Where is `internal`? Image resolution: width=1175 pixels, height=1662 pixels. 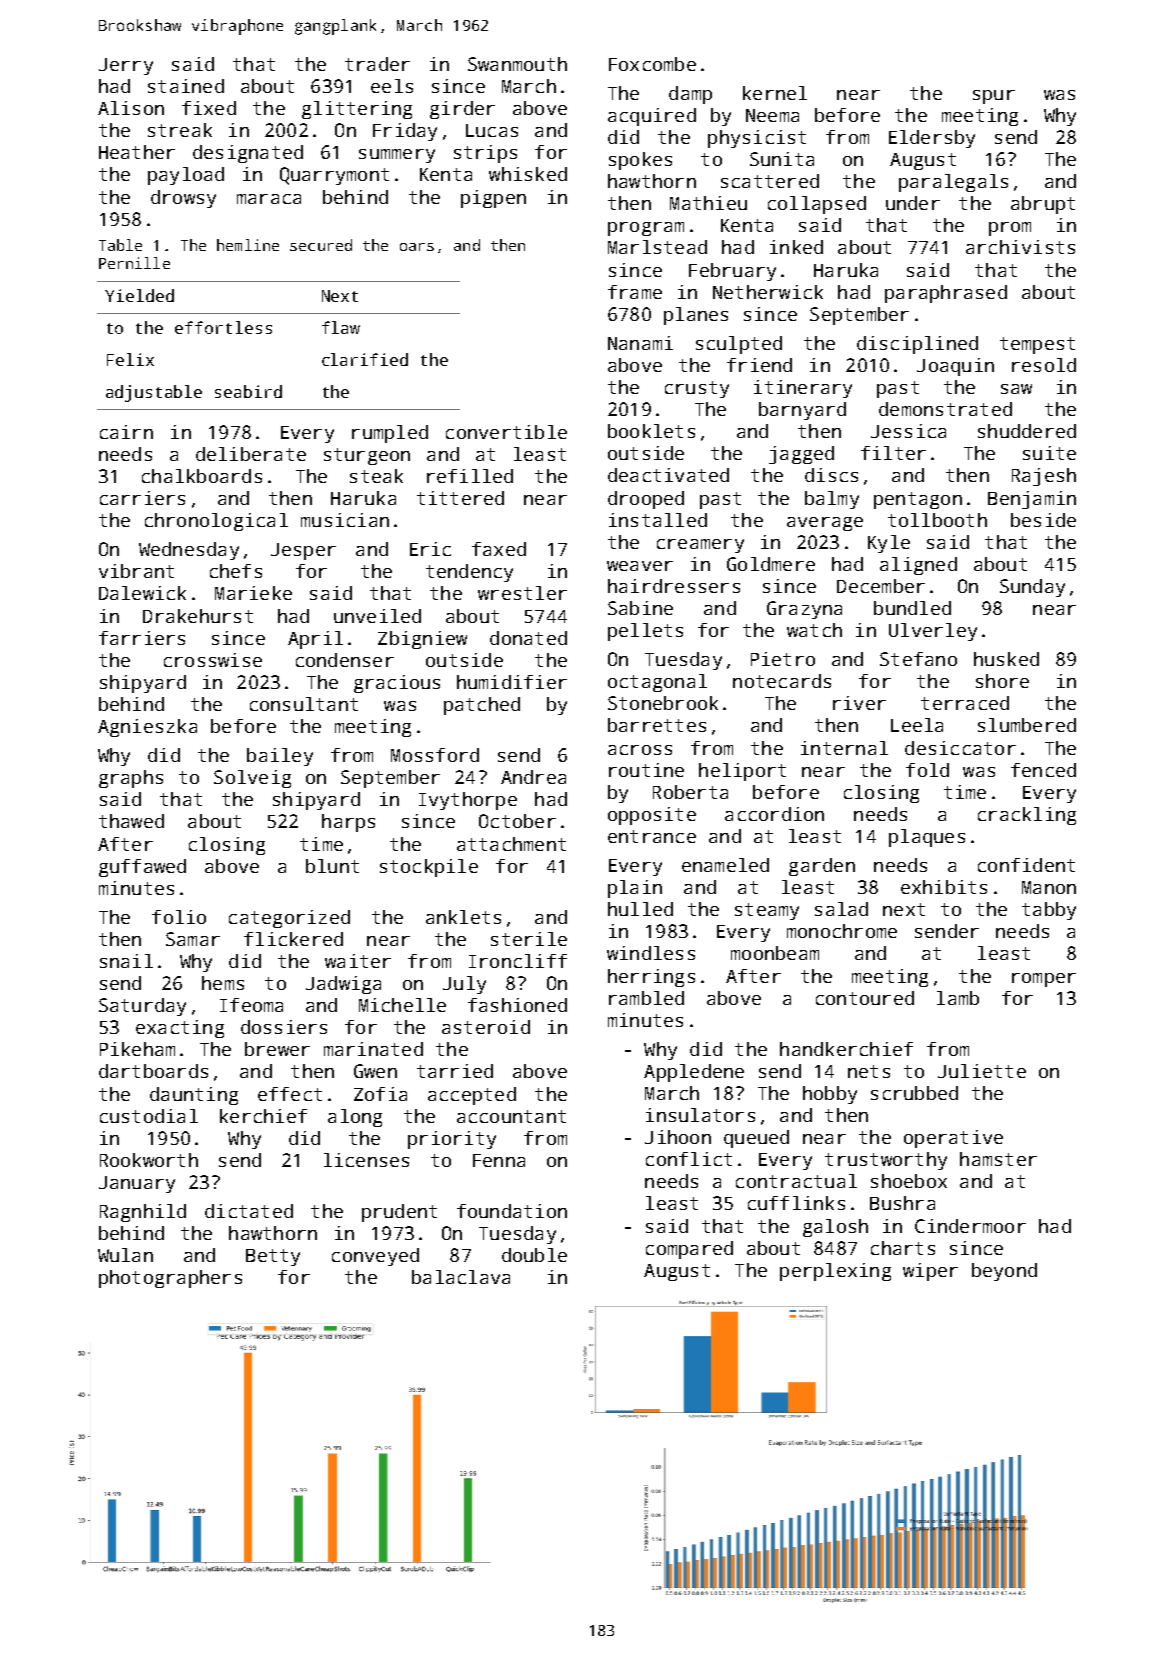
internal is located at coordinates (844, 748).
